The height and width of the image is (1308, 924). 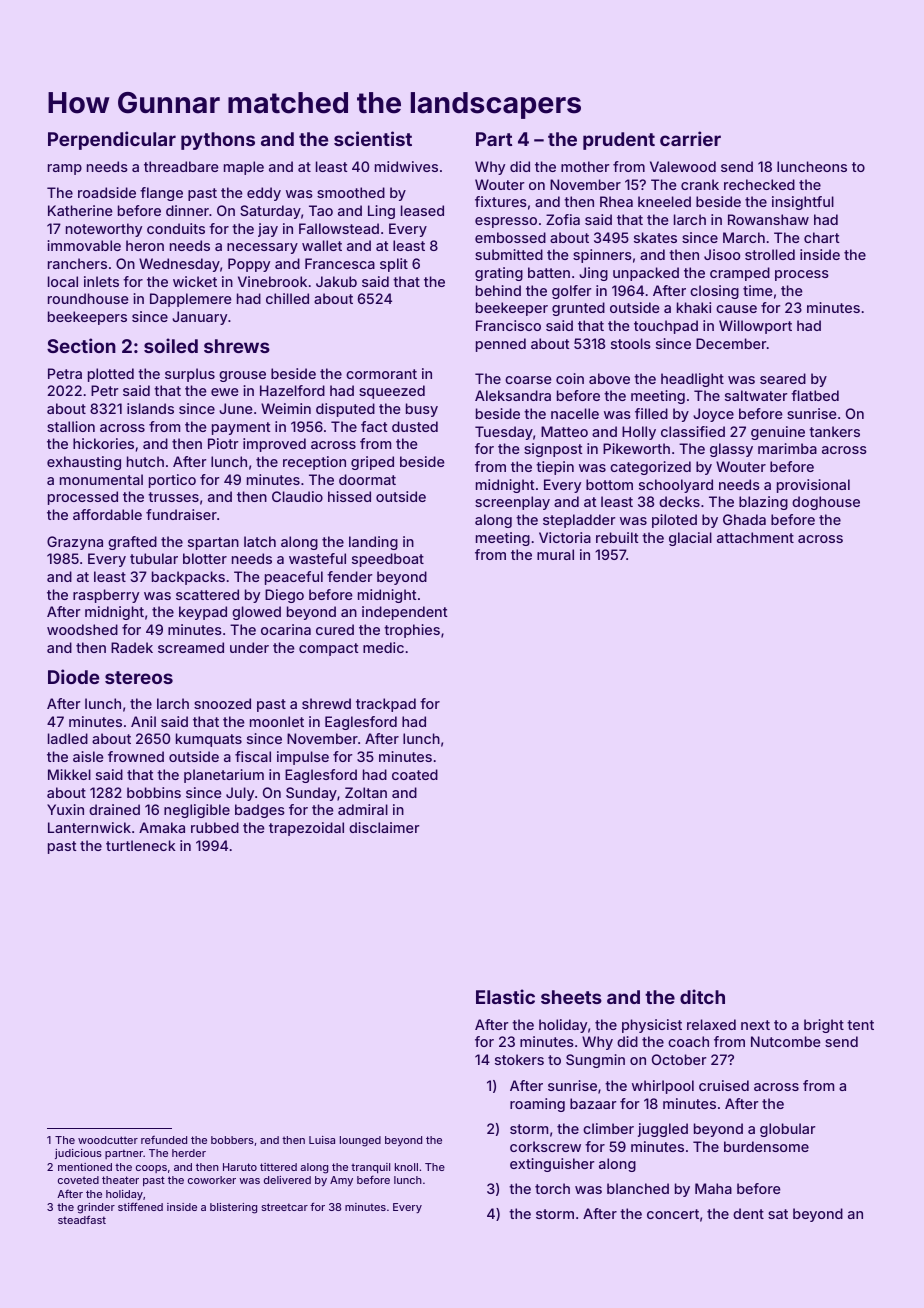 I want to click on tittered, so click(x=278, y=1167).
